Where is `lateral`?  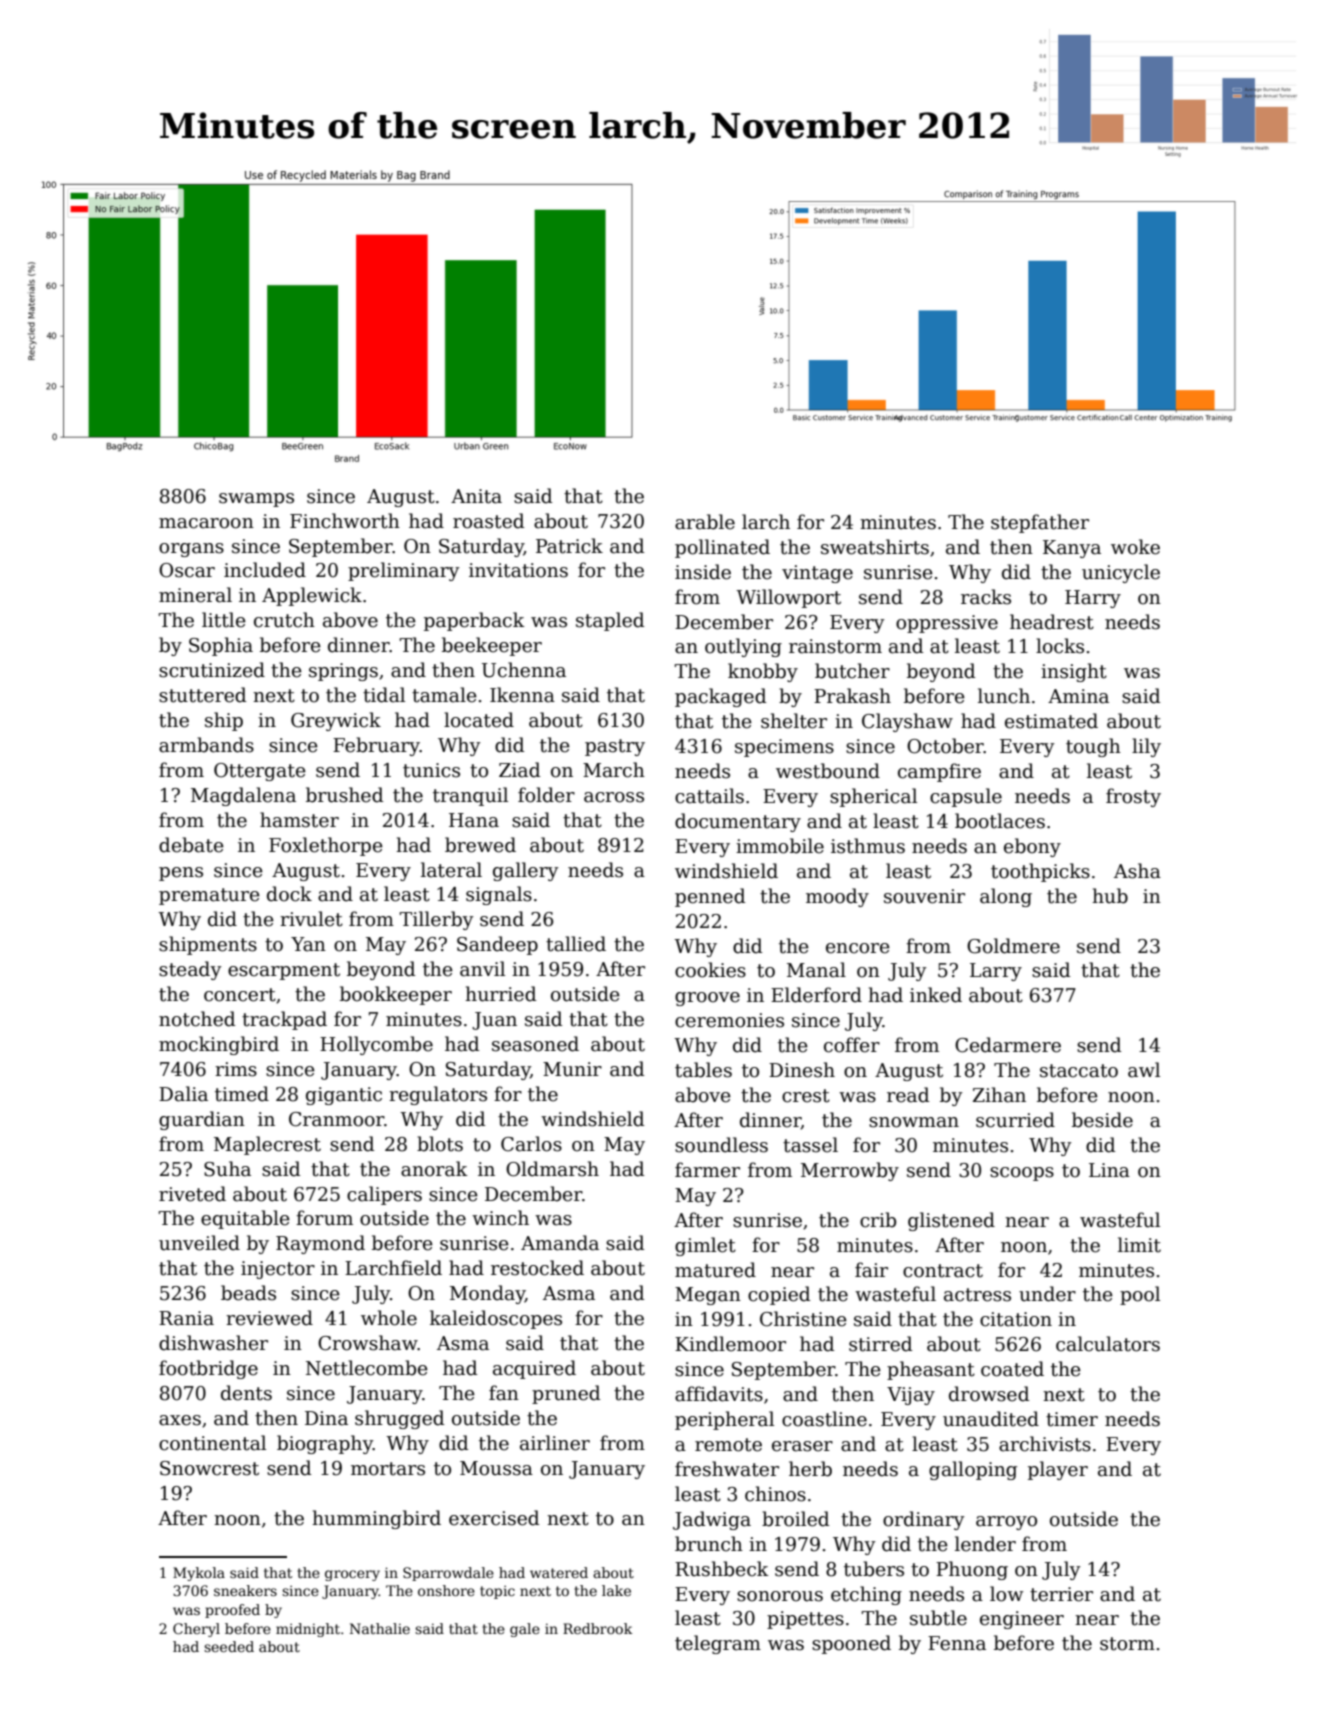 lateral is located at coordinates (451, 870).
